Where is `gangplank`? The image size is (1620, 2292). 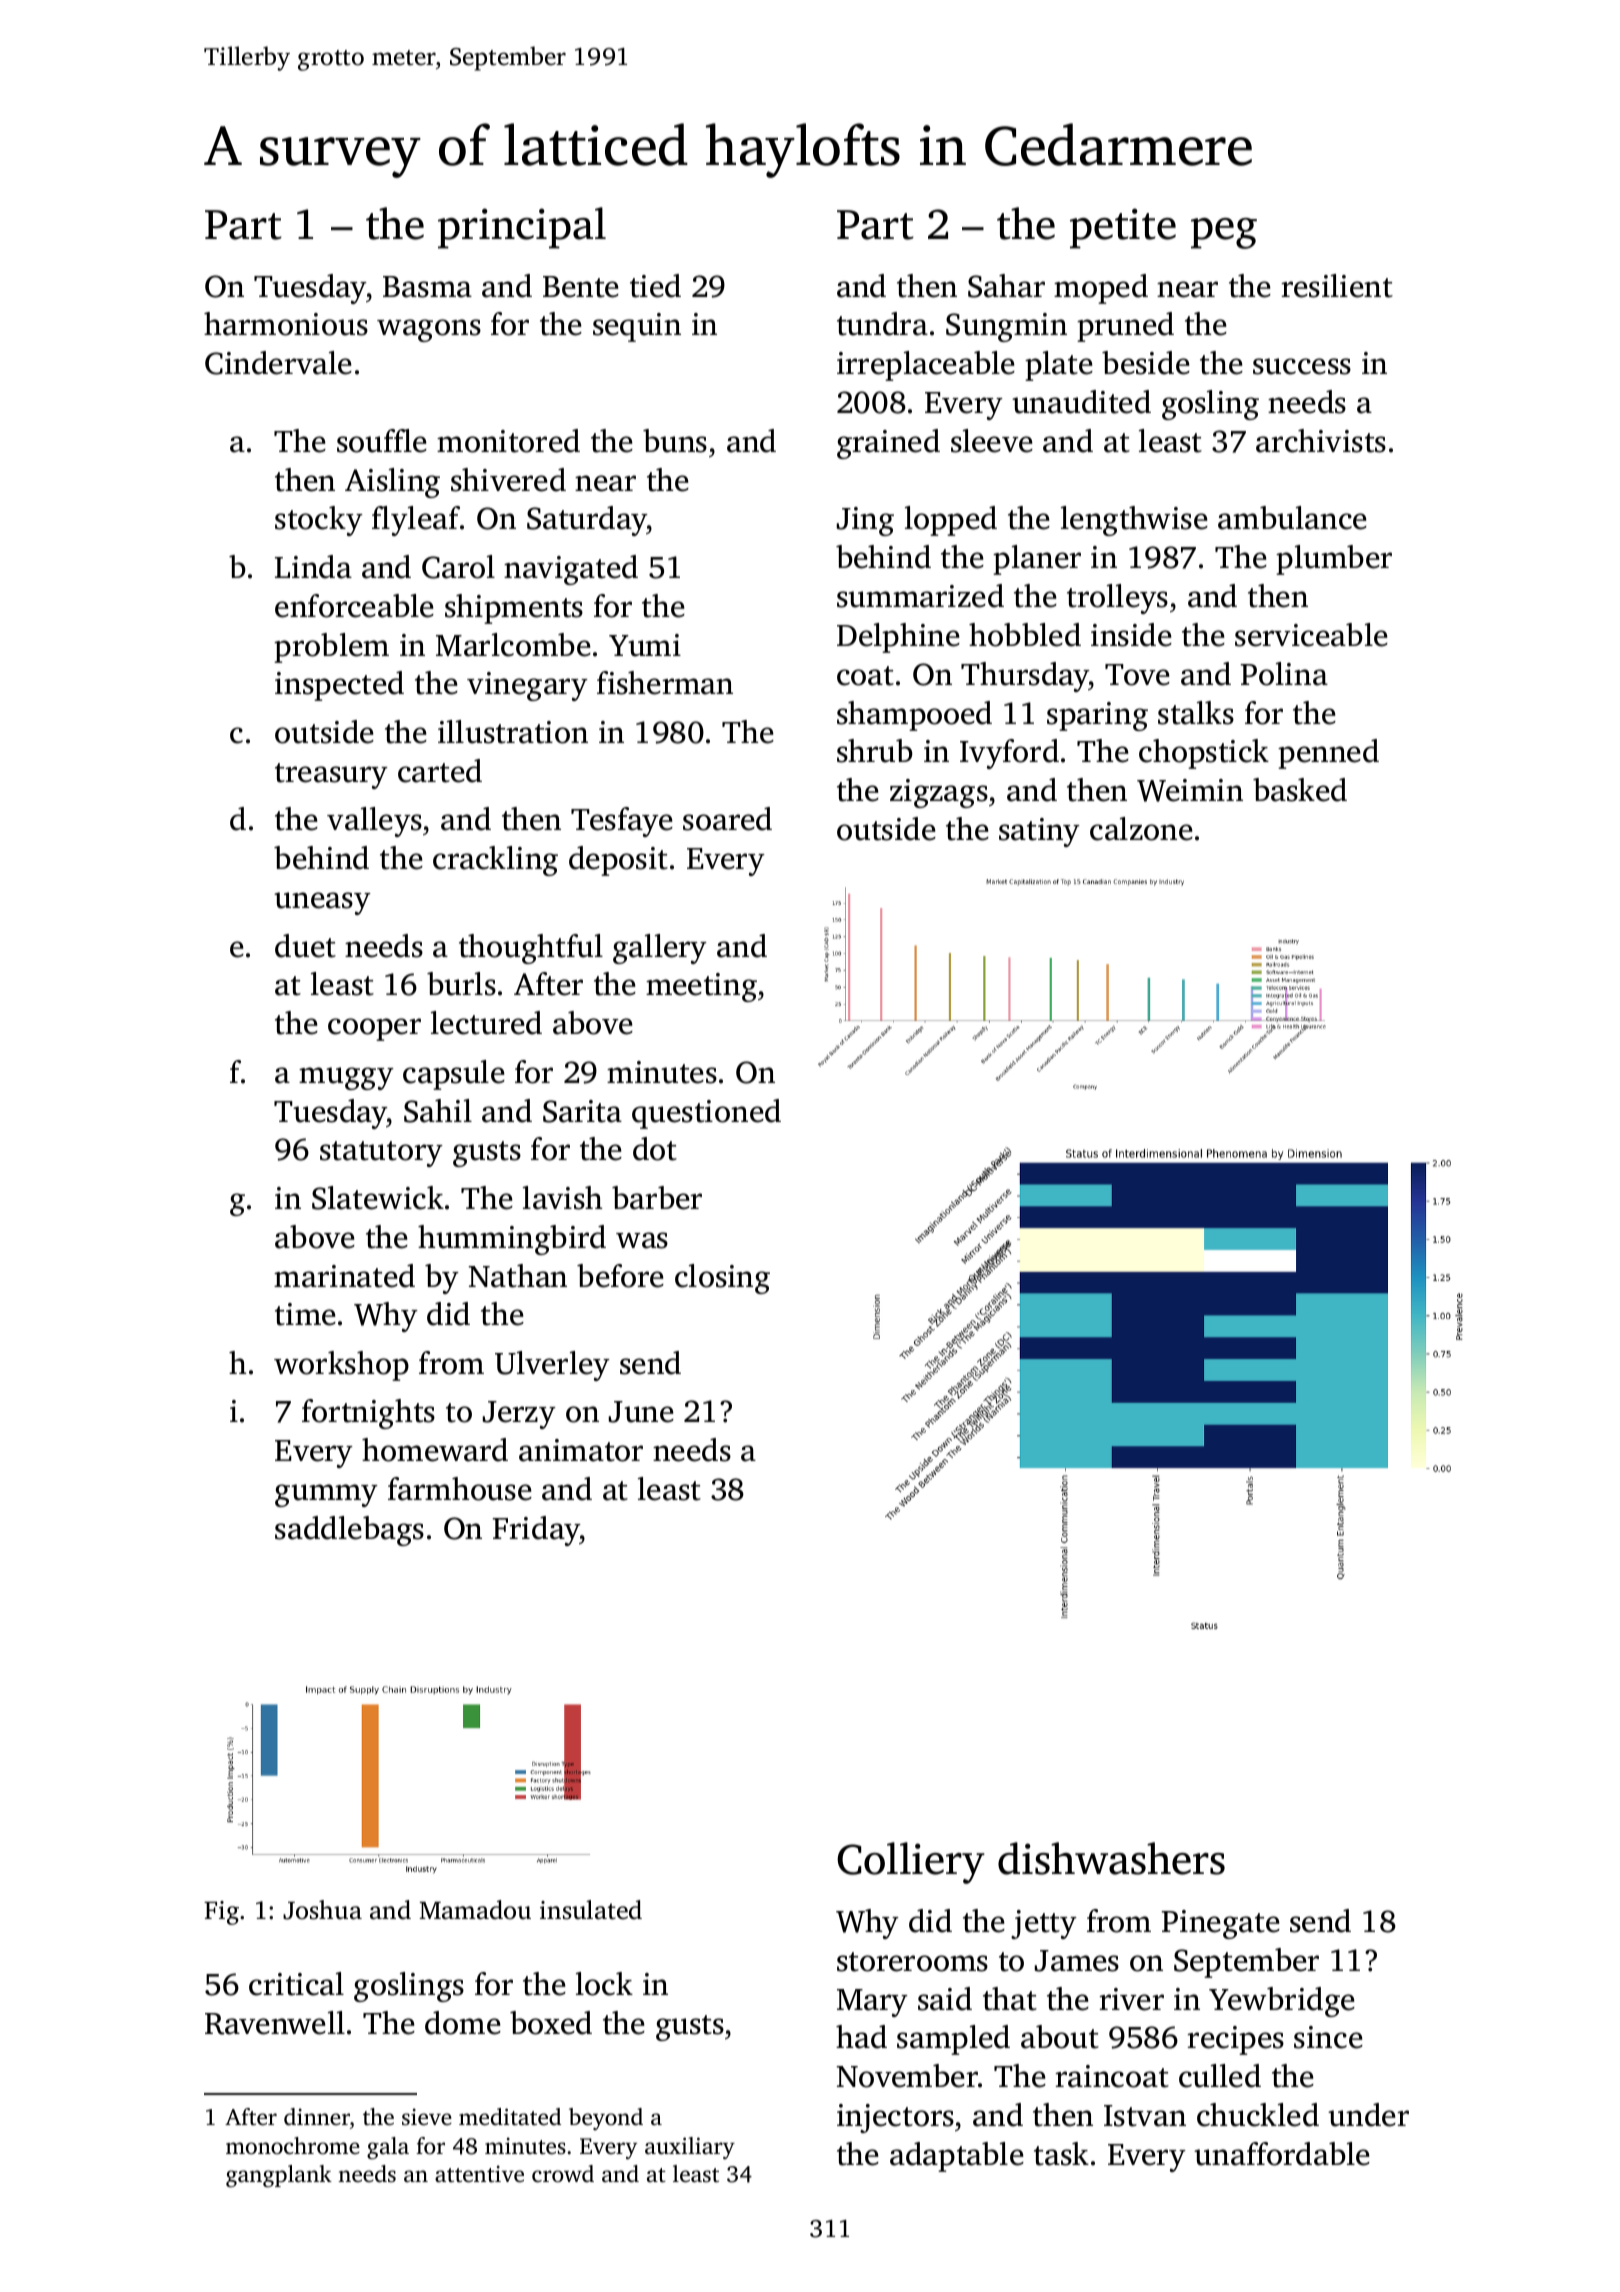
gangplank is located at coordinates (279, 2176).
